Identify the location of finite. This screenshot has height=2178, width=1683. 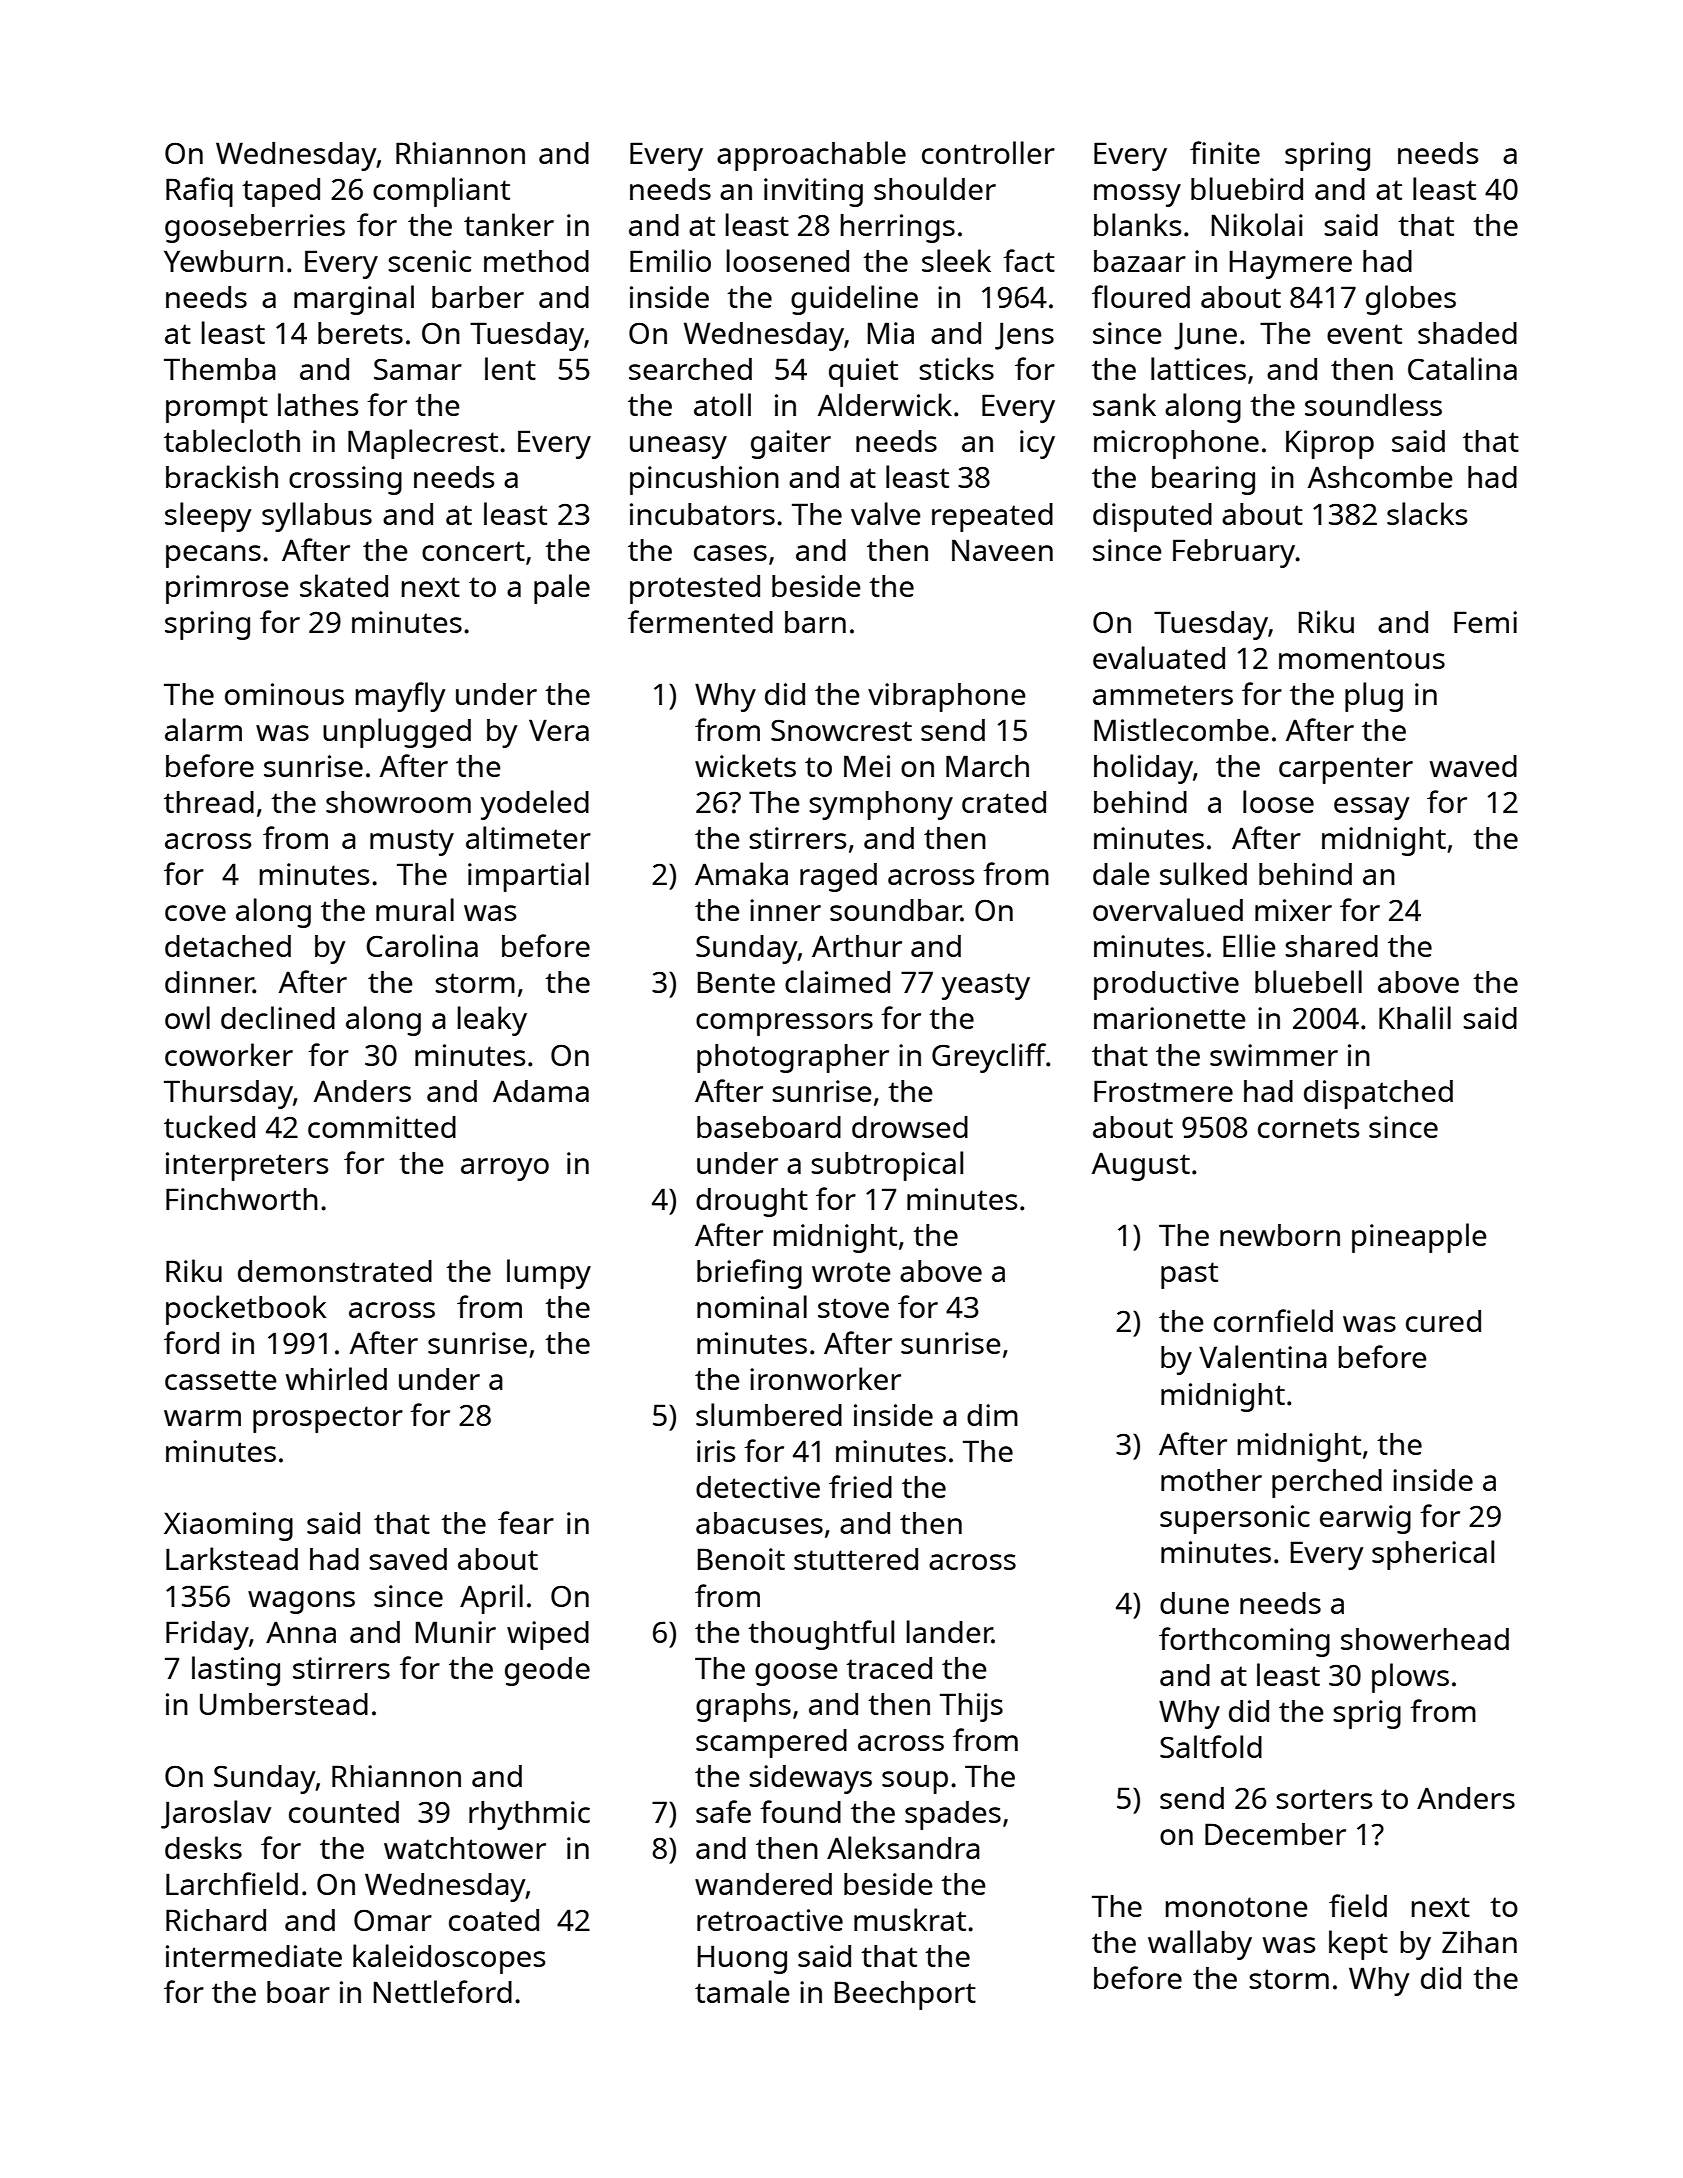
(1225, 152).
